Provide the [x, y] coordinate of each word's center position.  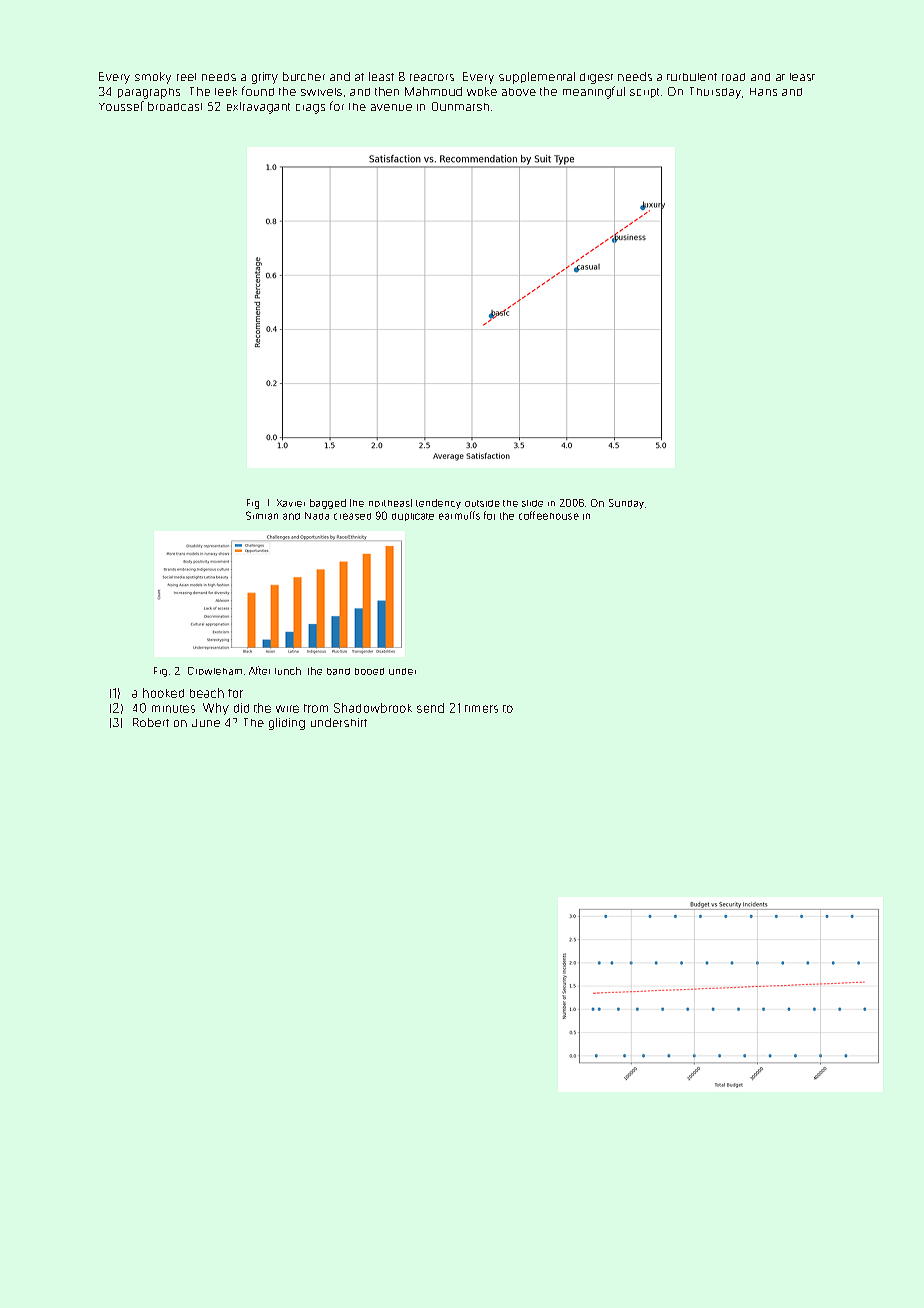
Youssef [121, 106]
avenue [391, 107]
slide [532, 503]
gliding [287, 724]
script [644, 93]
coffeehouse [549, 515]
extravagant [258, 108]
